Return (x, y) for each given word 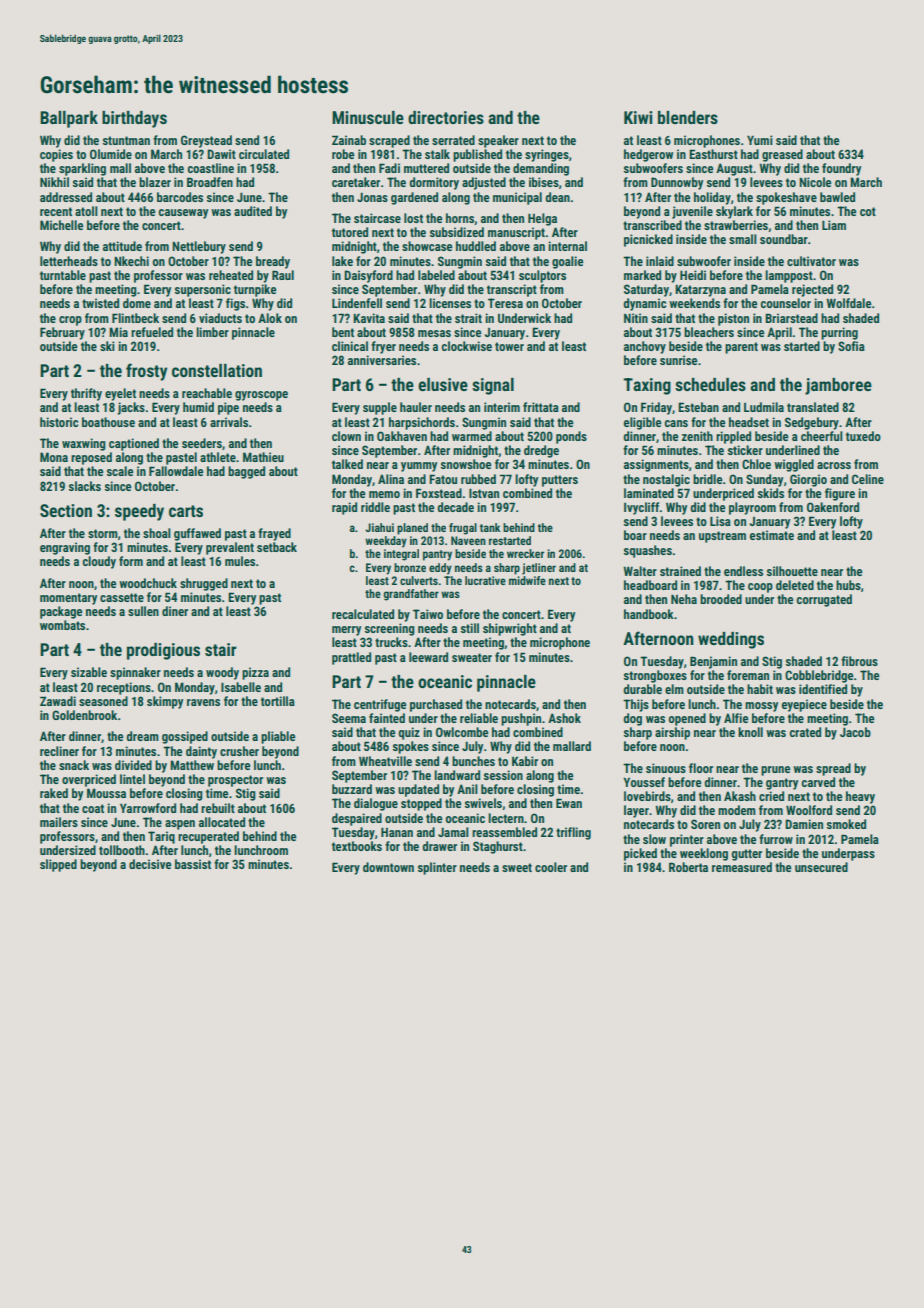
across (834, 465)
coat (93, 808)
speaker (498, 141)
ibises (544, 182)
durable (643, 689)
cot (868, 211)
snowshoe (466, 464)
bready (273, 262)
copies (56, 155)
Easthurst (713, 154)
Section (66, 510)
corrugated (824, 600)
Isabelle (241, 687)
